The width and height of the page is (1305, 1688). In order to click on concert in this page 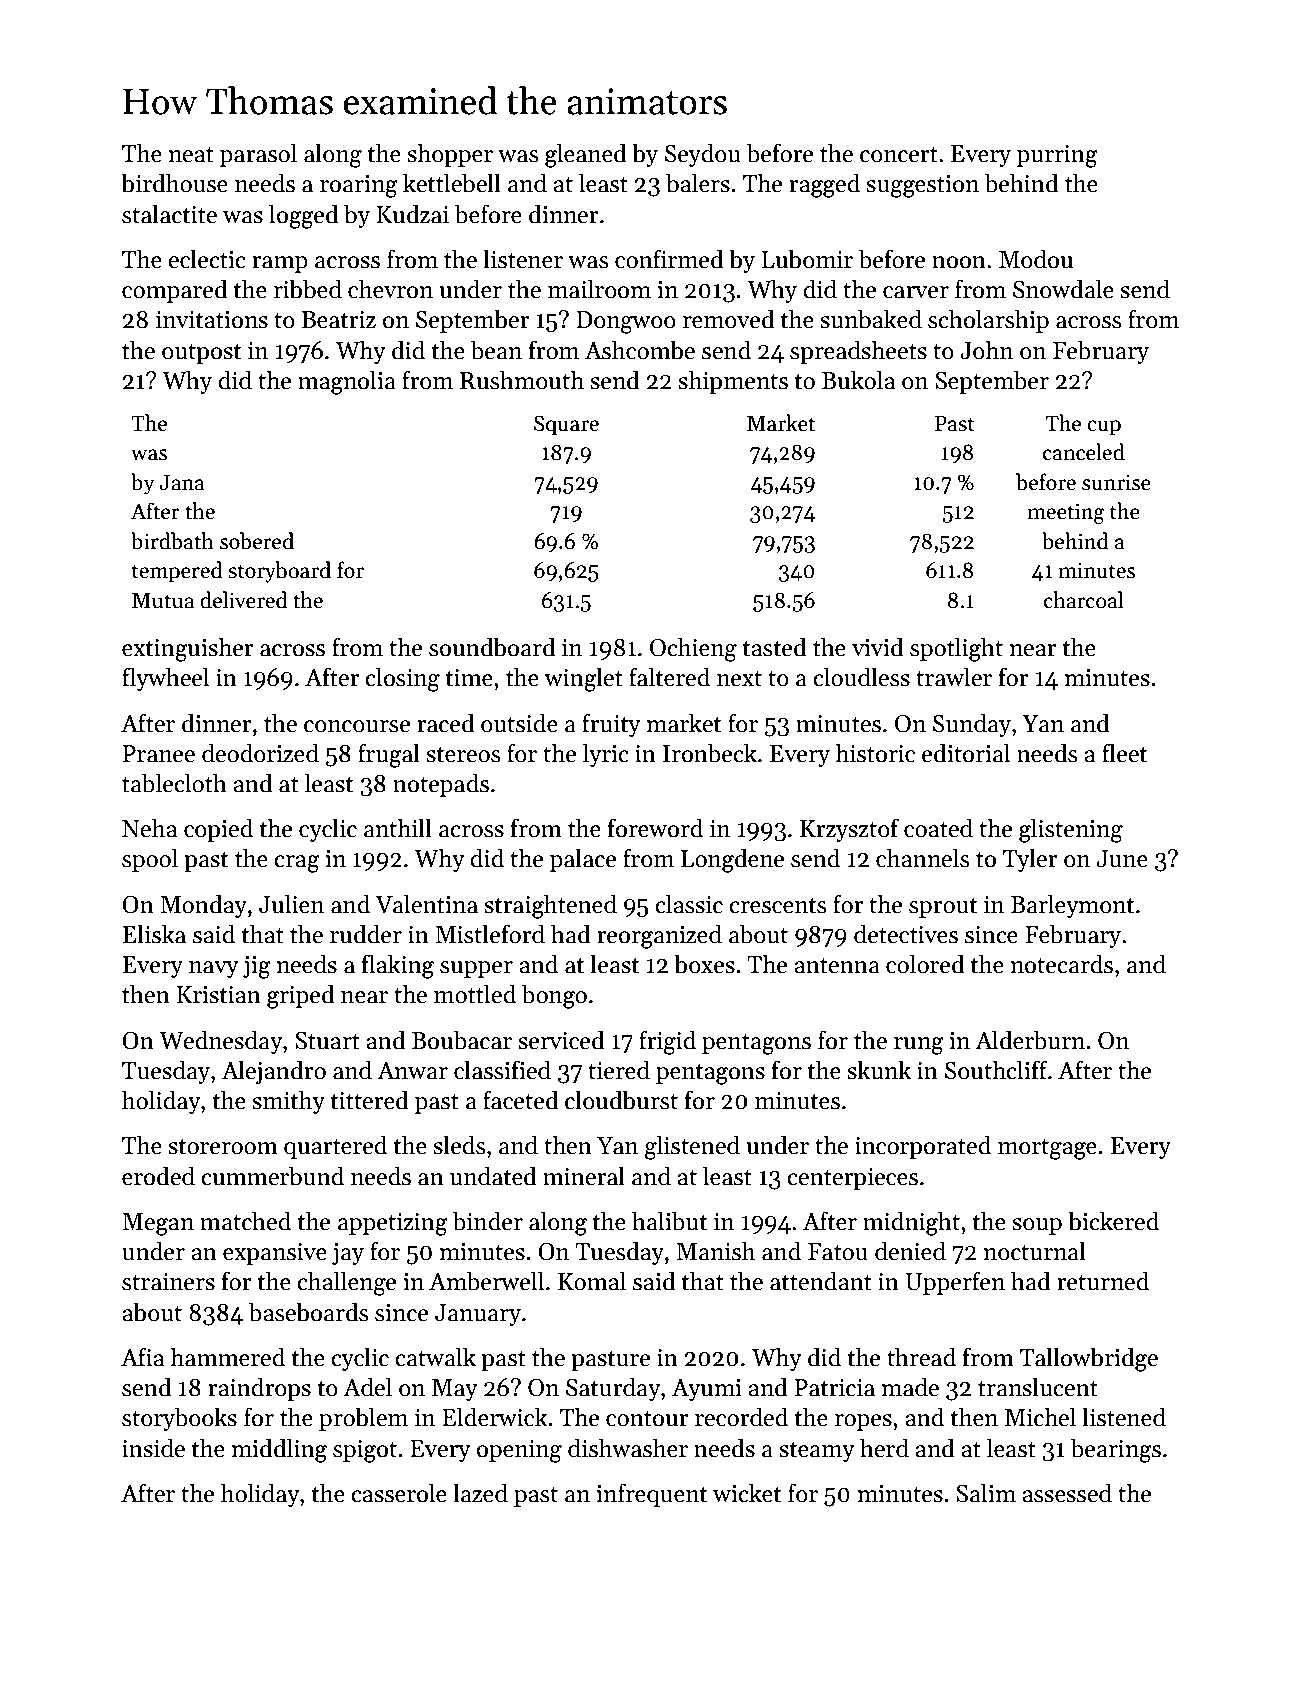, I will do `click(899, 155)`.
